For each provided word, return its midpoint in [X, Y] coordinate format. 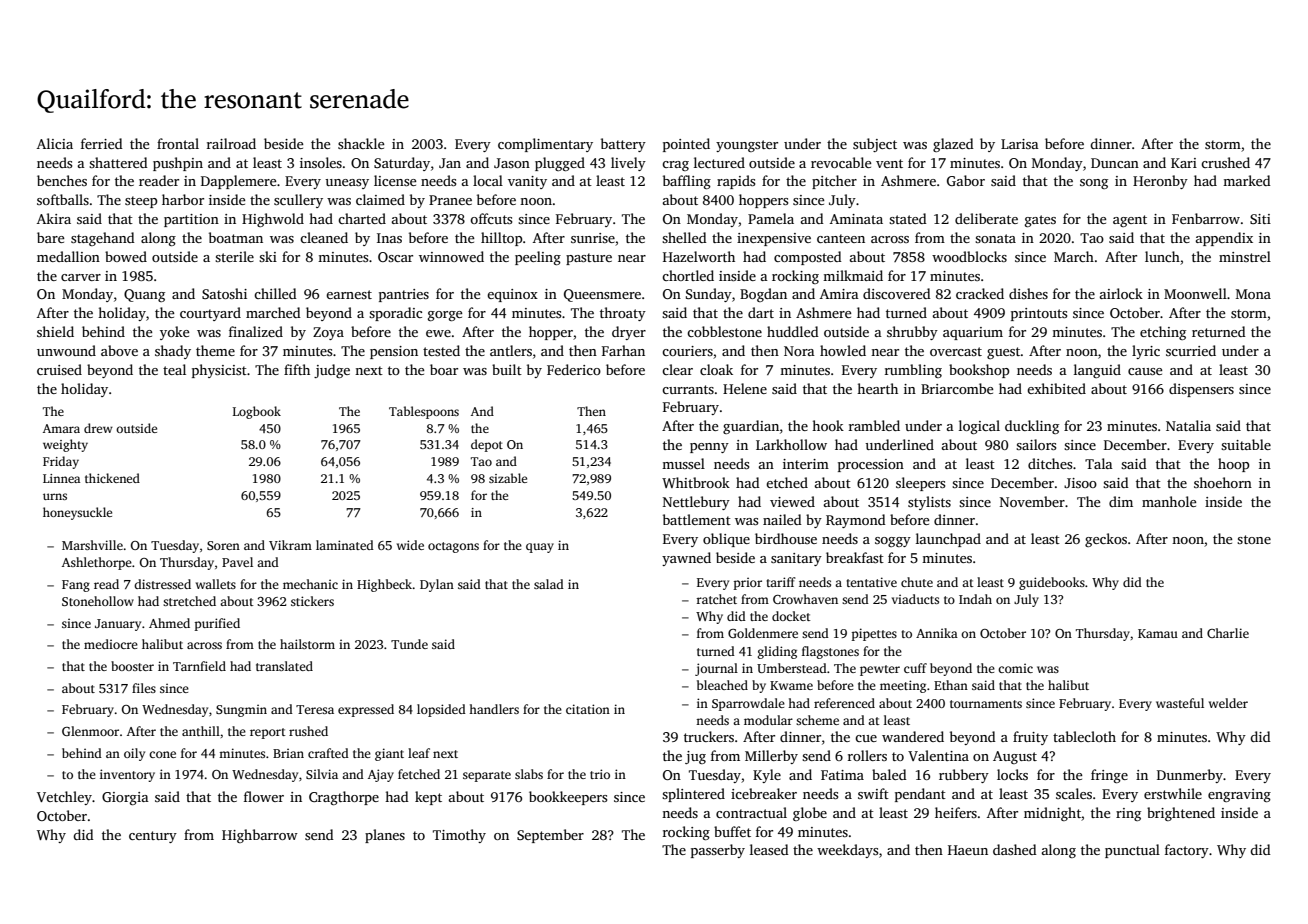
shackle [361, 143]
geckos [1106, 540]
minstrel [1245, 256]
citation [588, 709]
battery [623, 145]
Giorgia [125, 798]
